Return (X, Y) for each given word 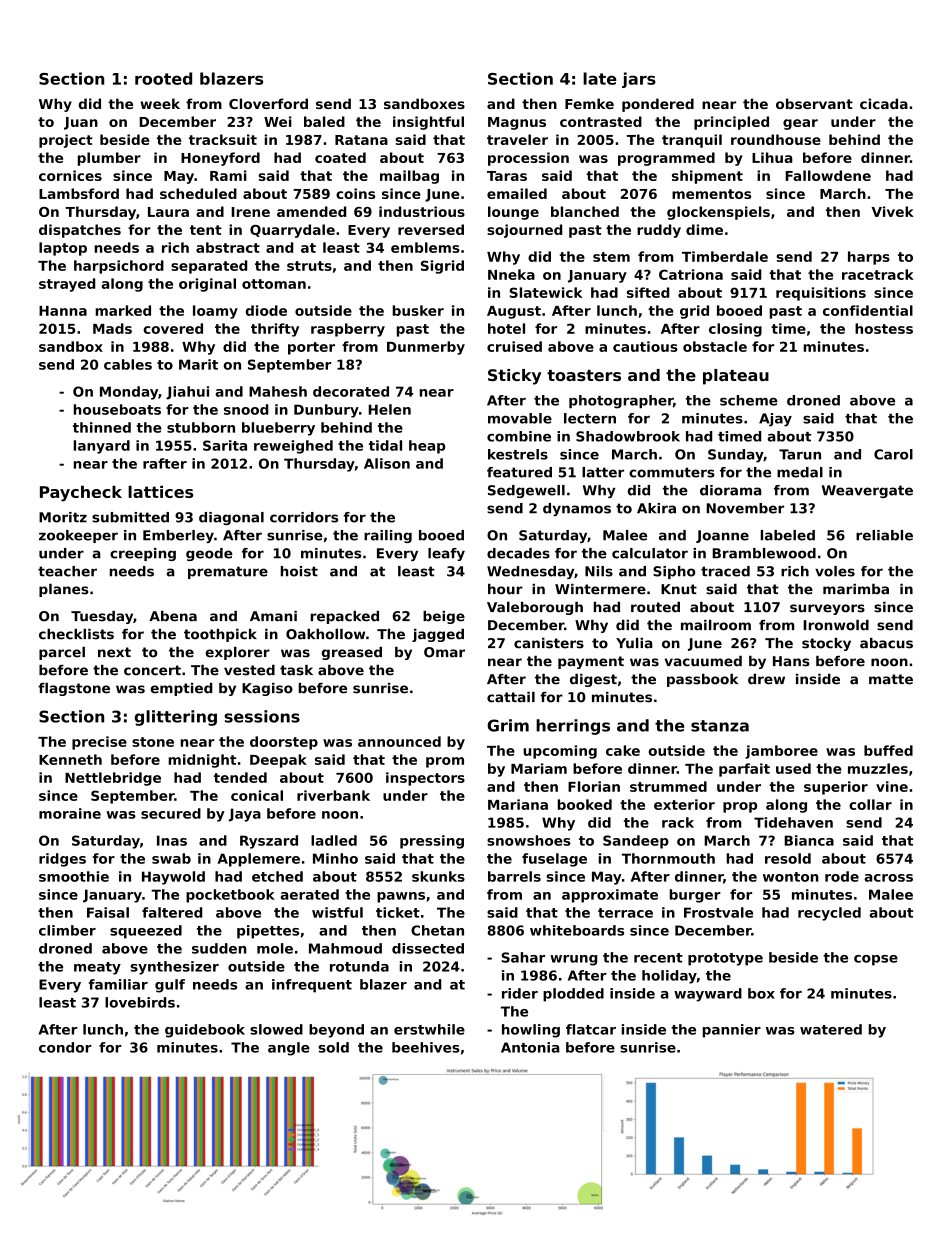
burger (695, 896)
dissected (428, 948)
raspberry (348, 330)
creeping (143, 554)
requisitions (821, 294)
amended (311, 211)
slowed (276, 1029)
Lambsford (79, 193)
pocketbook (230, 896)
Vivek (893, 211)
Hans (791, 661)
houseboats (117, 409)
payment (591, 662)
